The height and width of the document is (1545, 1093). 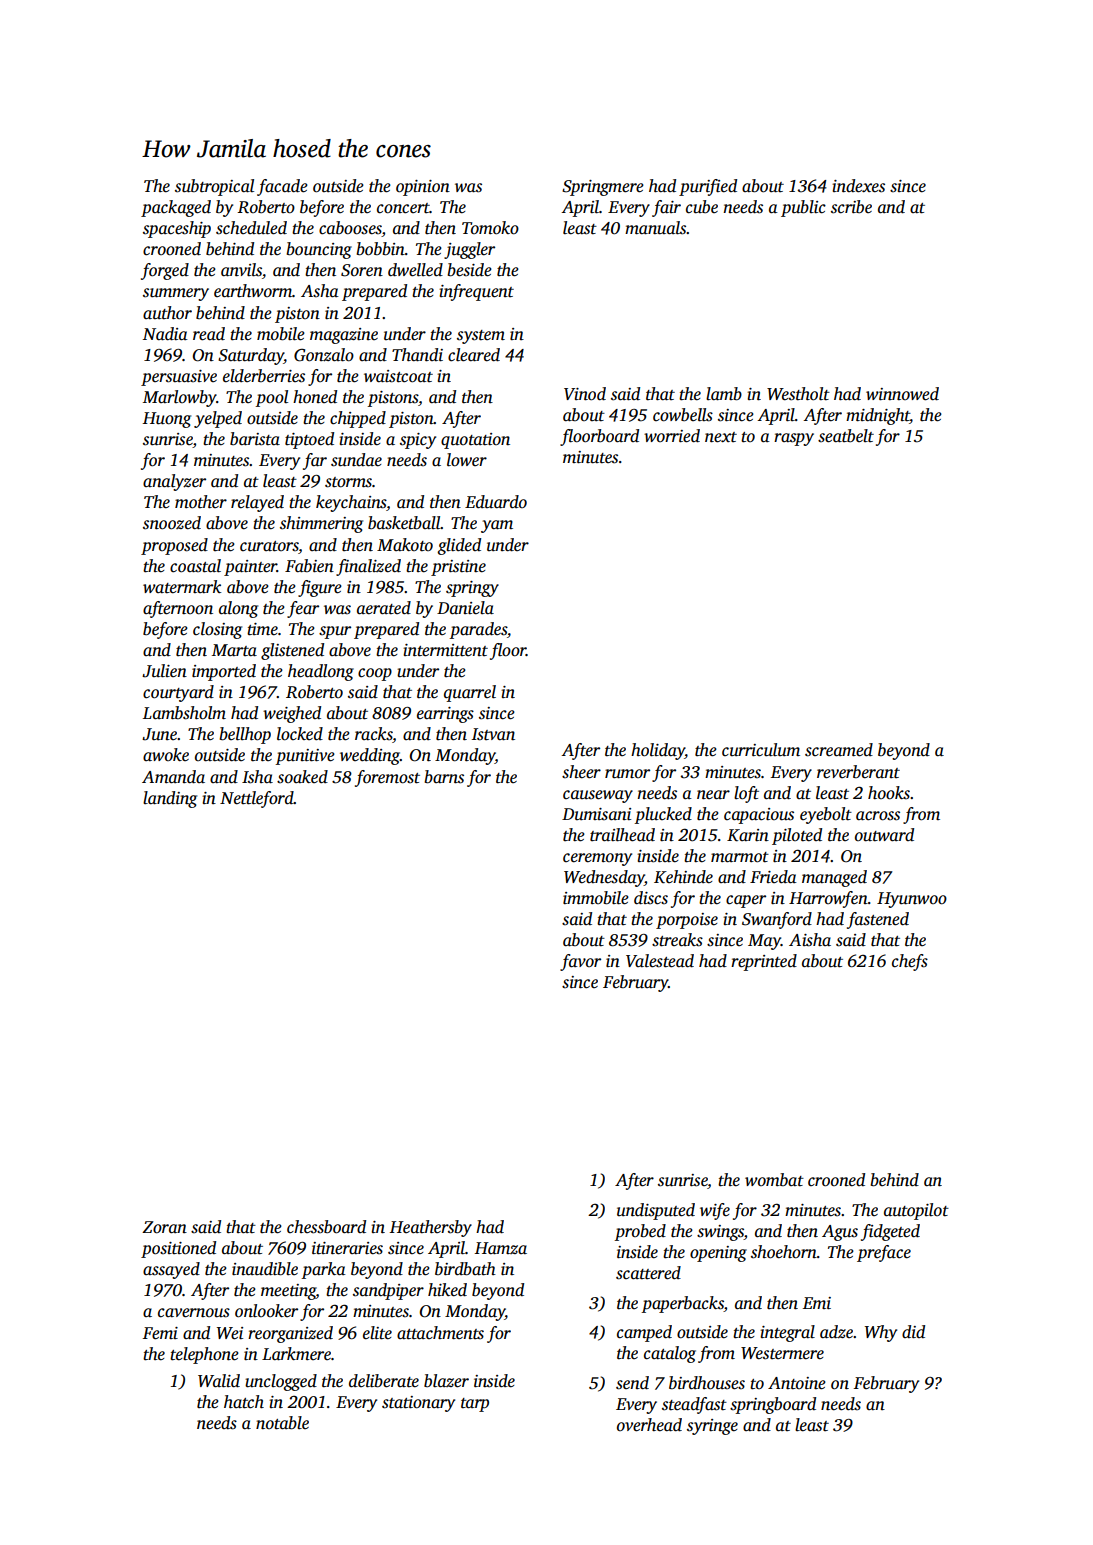 I want to click on inaudible, so click(x=265, y=1269).
